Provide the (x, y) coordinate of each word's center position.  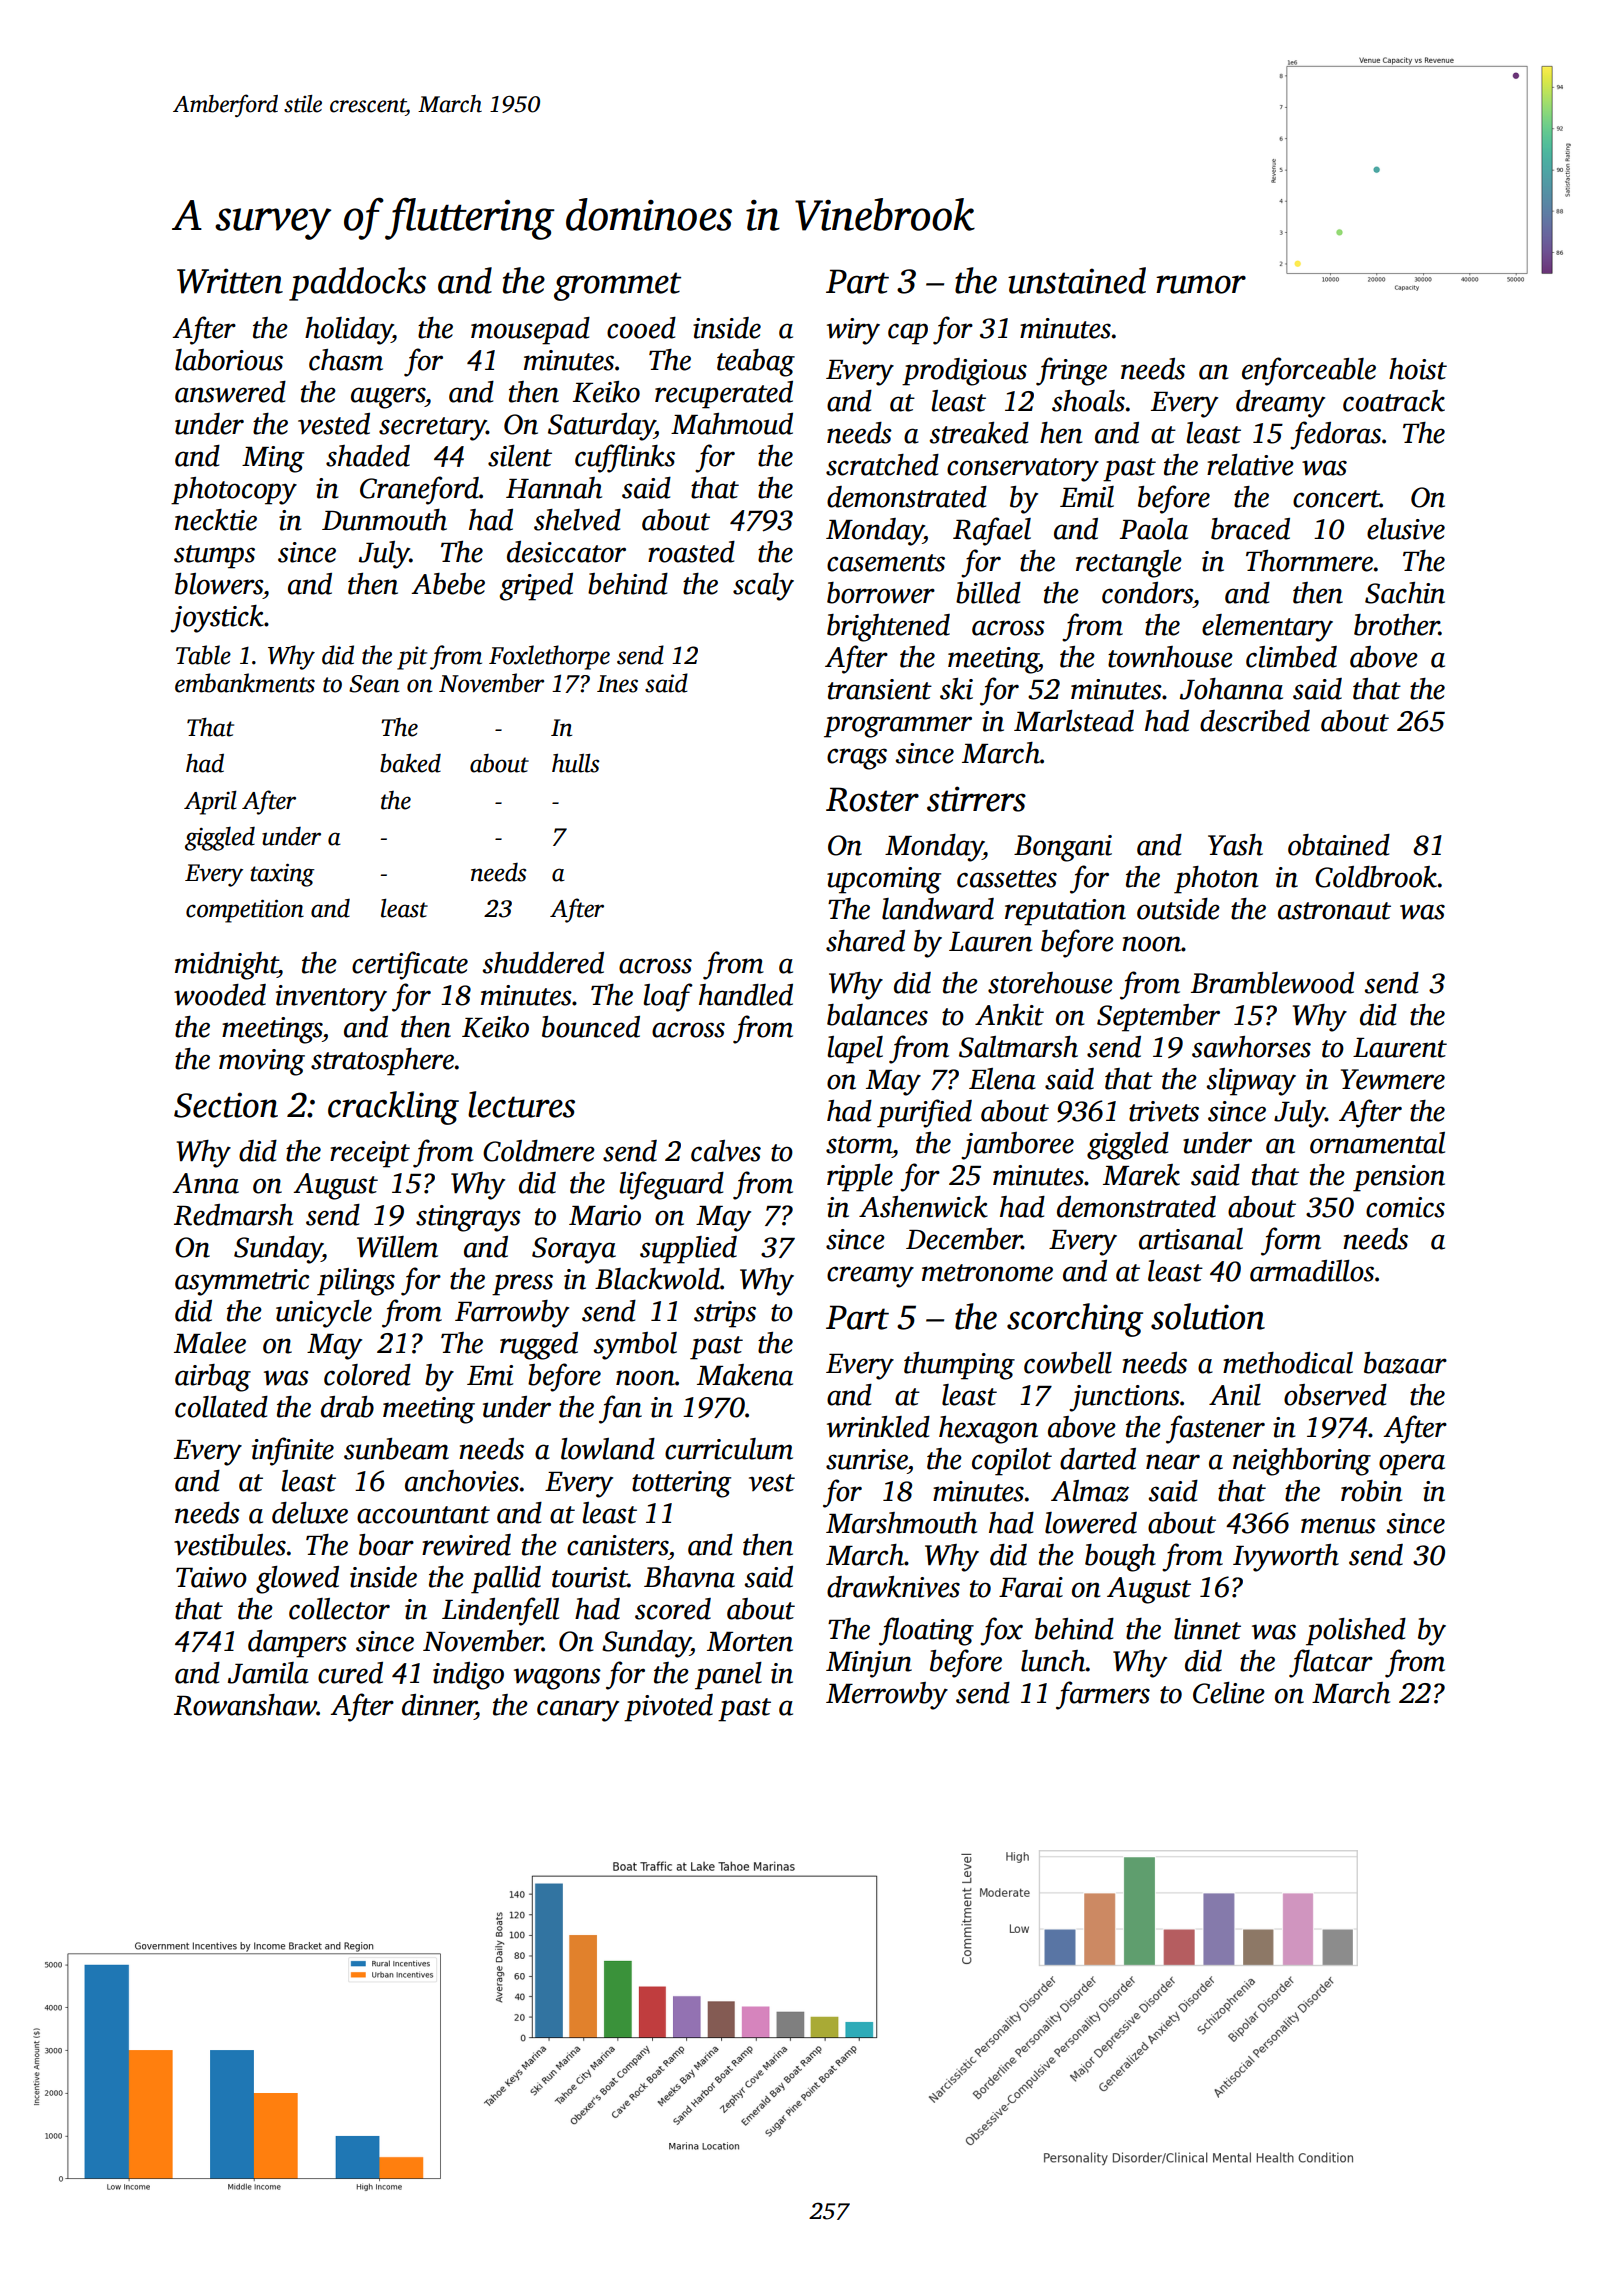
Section (226, 1105)
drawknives (893, 1587)
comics (1405, 1207)
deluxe (310, 1513)
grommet (617, 286)
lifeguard (671, 1185)
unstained (1077, 280)
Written (230, 281)
